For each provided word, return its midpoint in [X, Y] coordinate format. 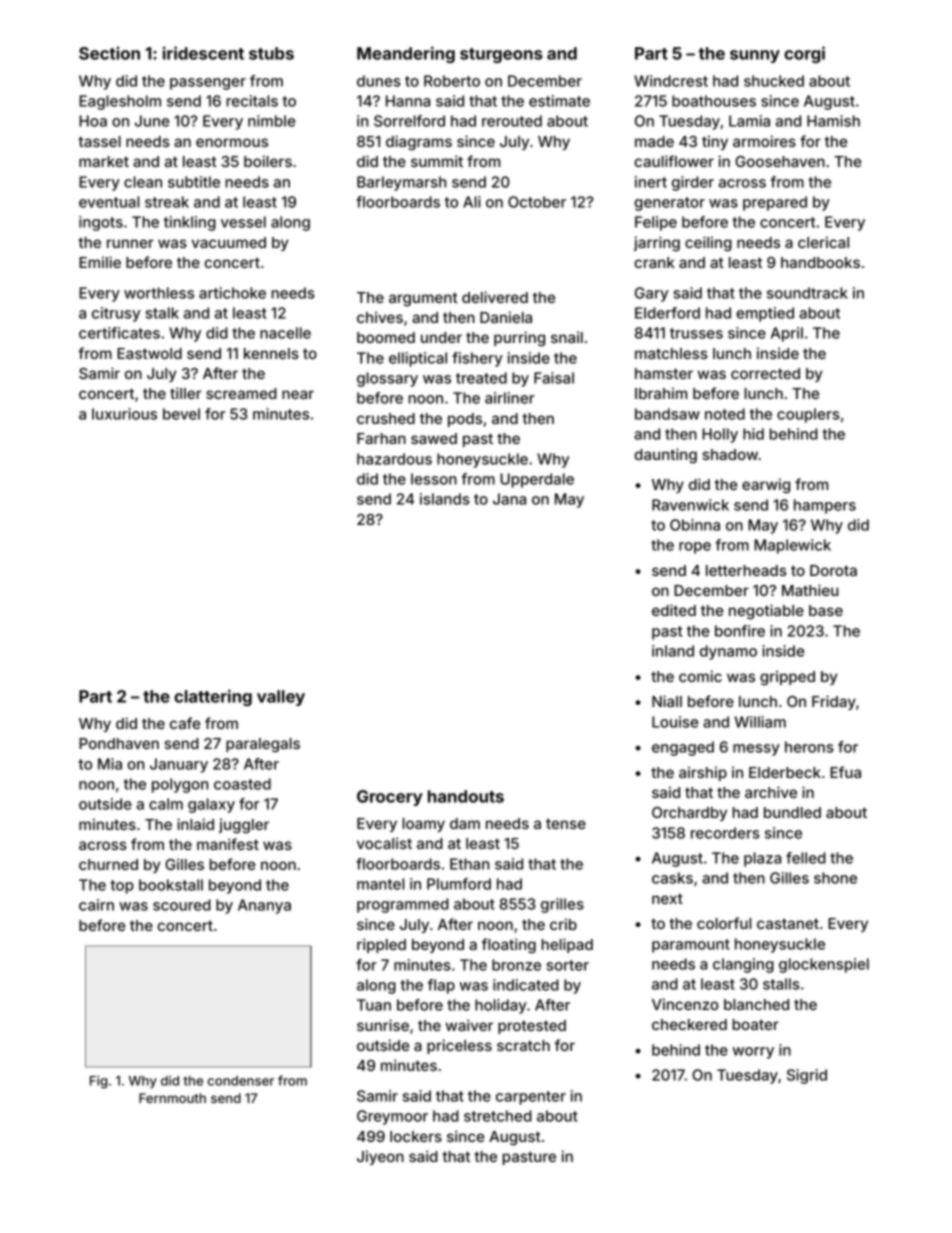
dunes [379, 81]
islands [445, 499]
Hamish [833, 121]
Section [109, 53]
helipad [567, 945]
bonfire [740, 631]
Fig [98, 1082]
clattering [213, 697]
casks [672, 878]
